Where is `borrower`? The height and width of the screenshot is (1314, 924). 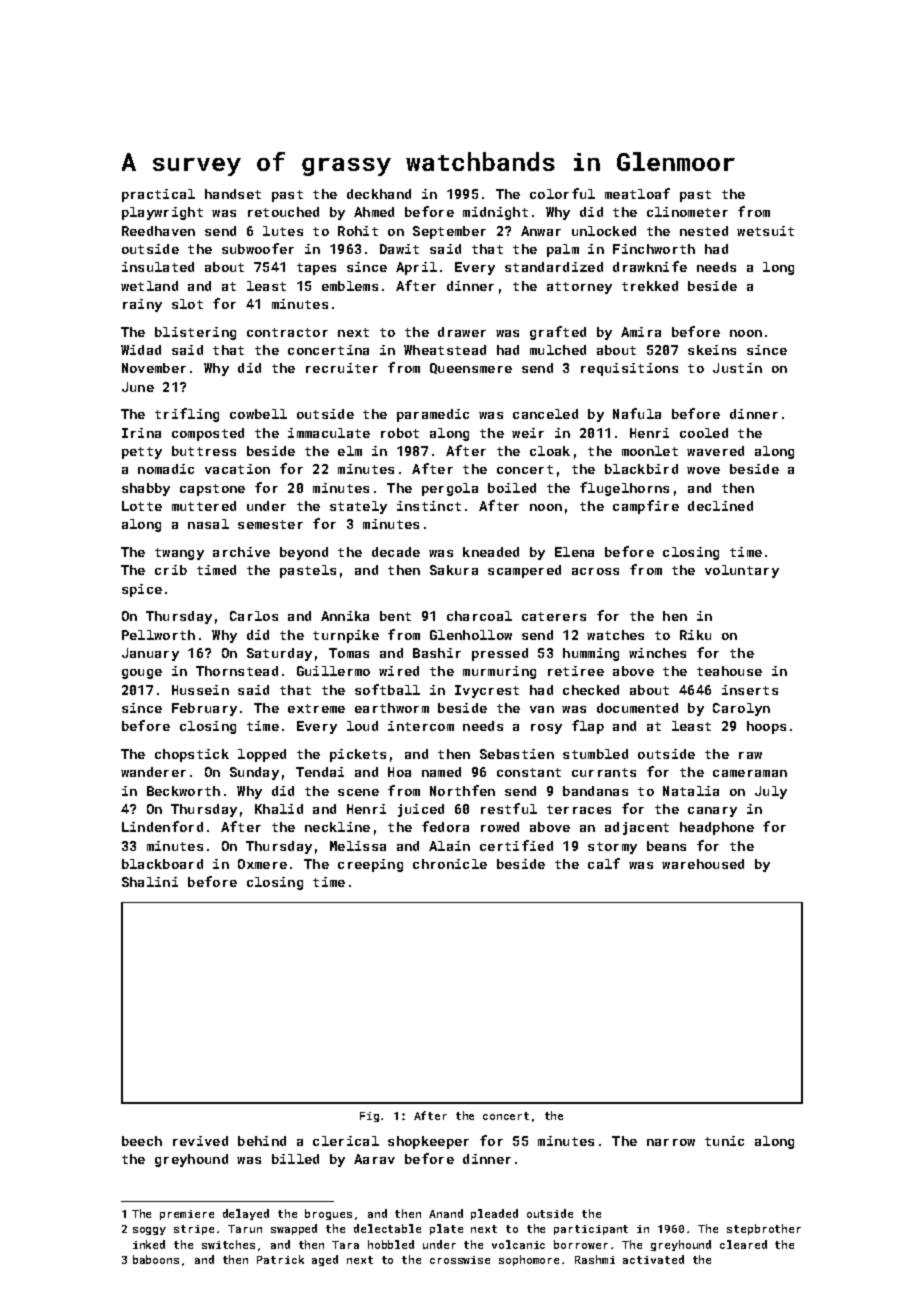
borrower is located at coordinates (581, 1244).
